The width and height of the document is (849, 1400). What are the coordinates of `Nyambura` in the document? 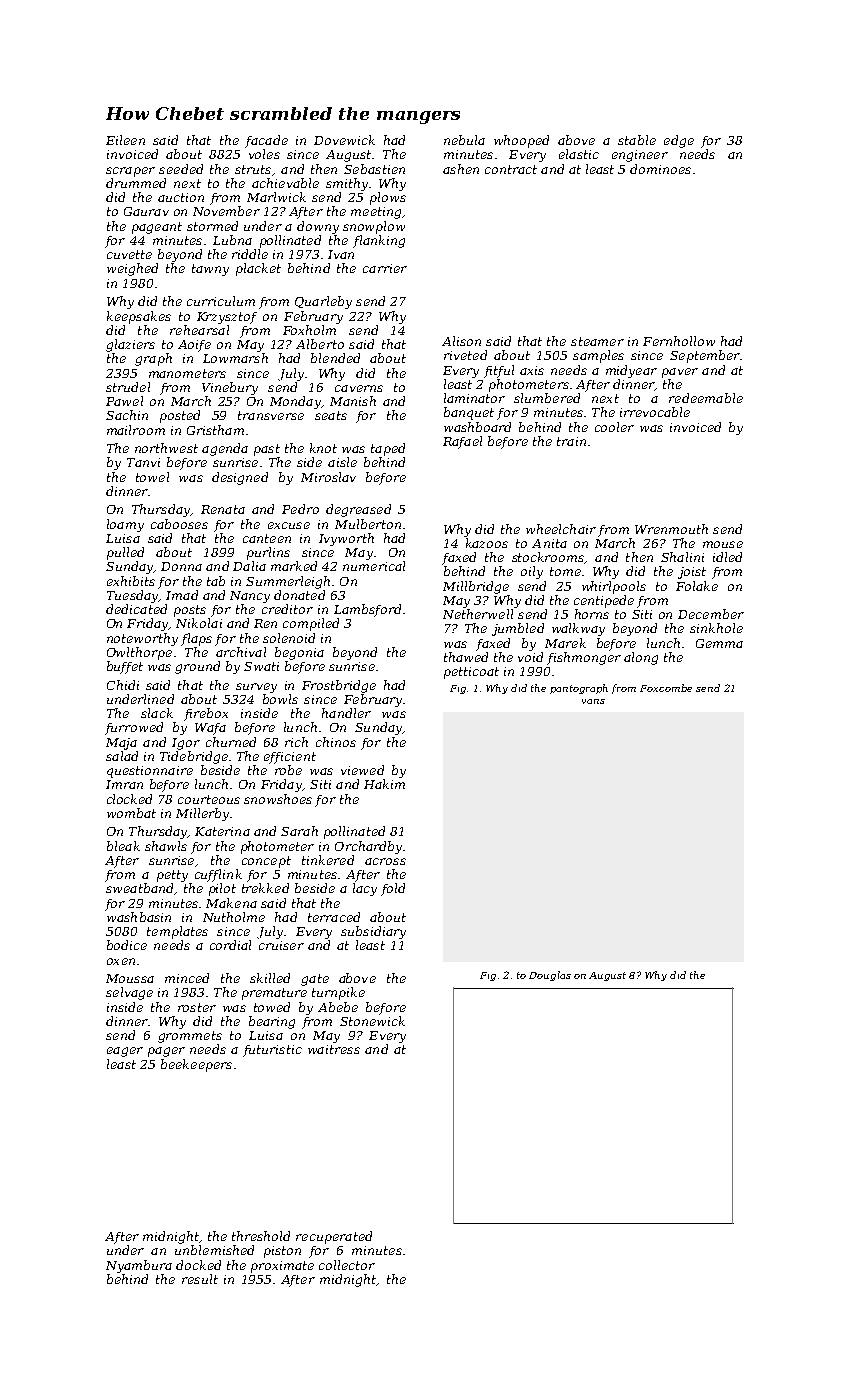 It's located at (139, 1266).
